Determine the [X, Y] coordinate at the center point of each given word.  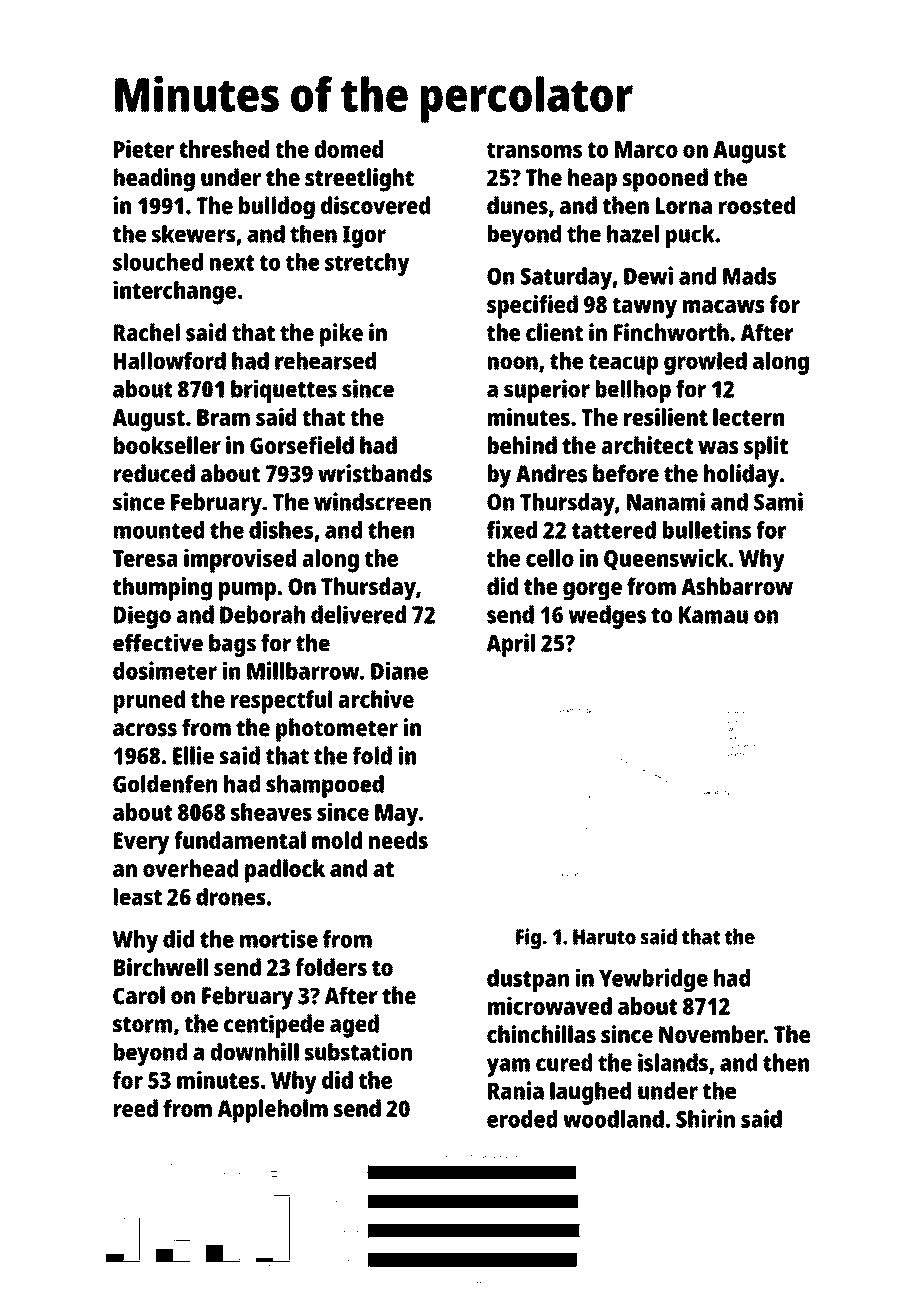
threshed [224, 149]
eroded [522, 1119]
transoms [534, 150]
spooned [665, 180]
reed [136, 1108]
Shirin [705, 1118]
